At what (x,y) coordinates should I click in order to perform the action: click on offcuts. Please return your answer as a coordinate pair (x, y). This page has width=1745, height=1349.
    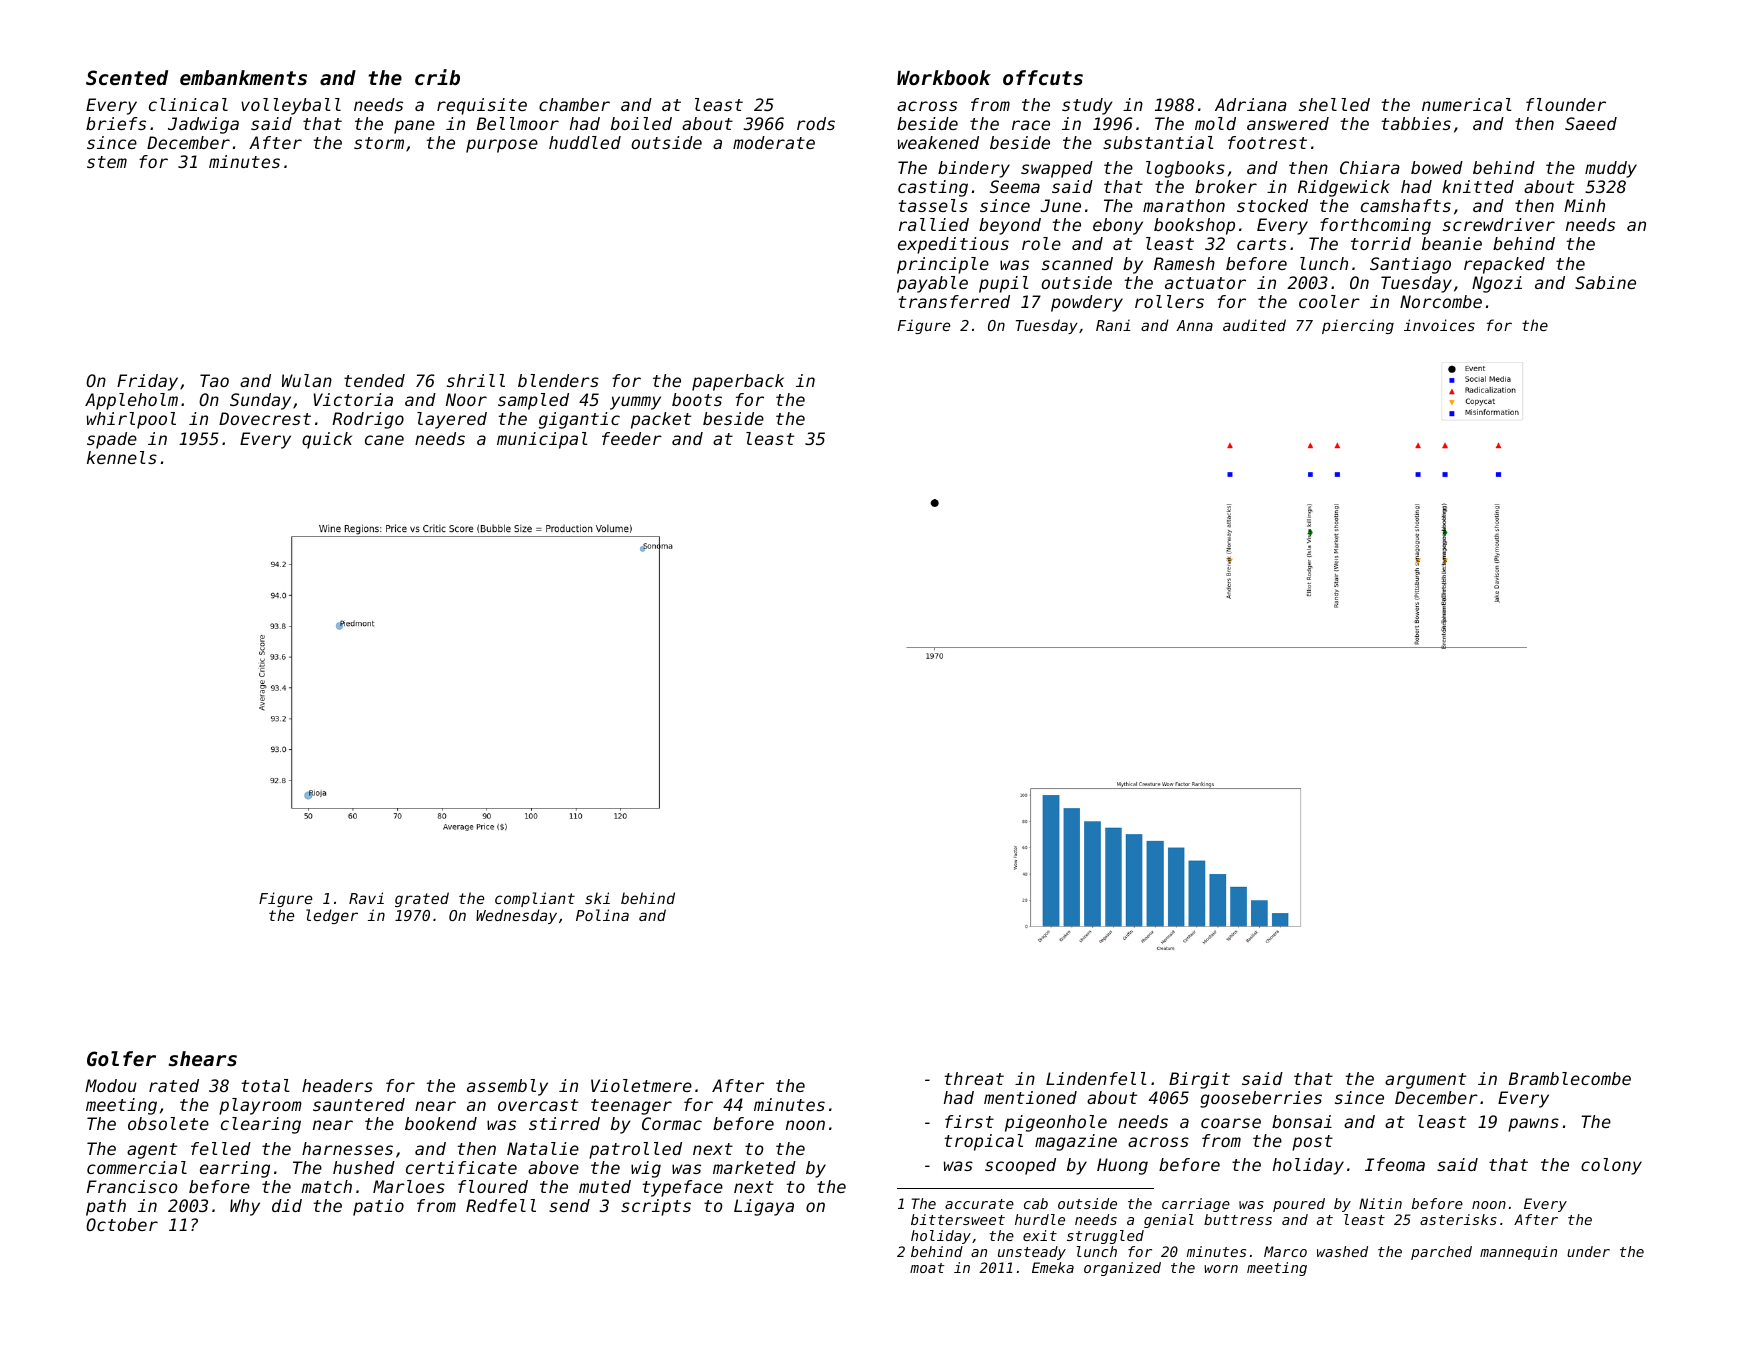
    Looking at the image, I should click on (1043, 77).
